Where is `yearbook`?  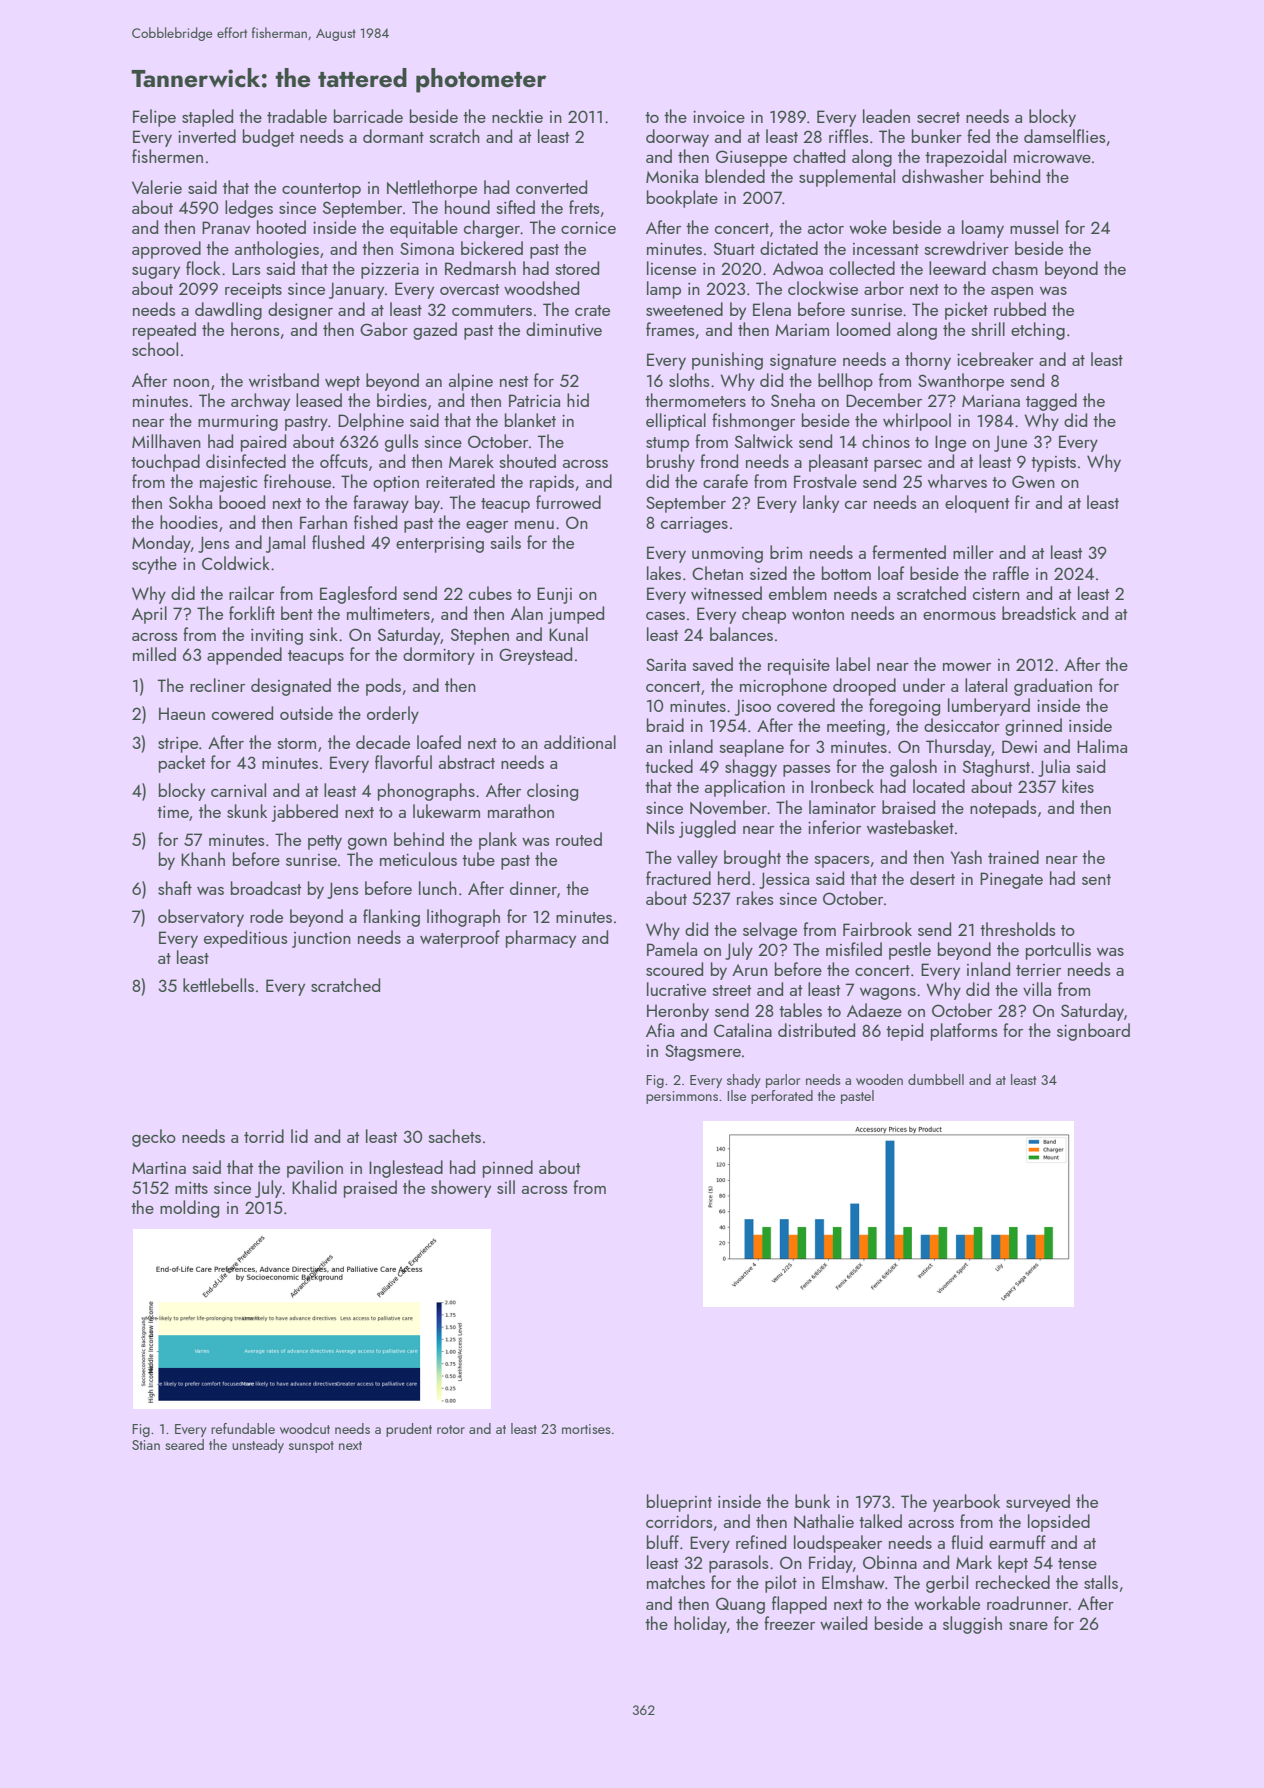 yearbook is located at coordinates (966, 1503).
